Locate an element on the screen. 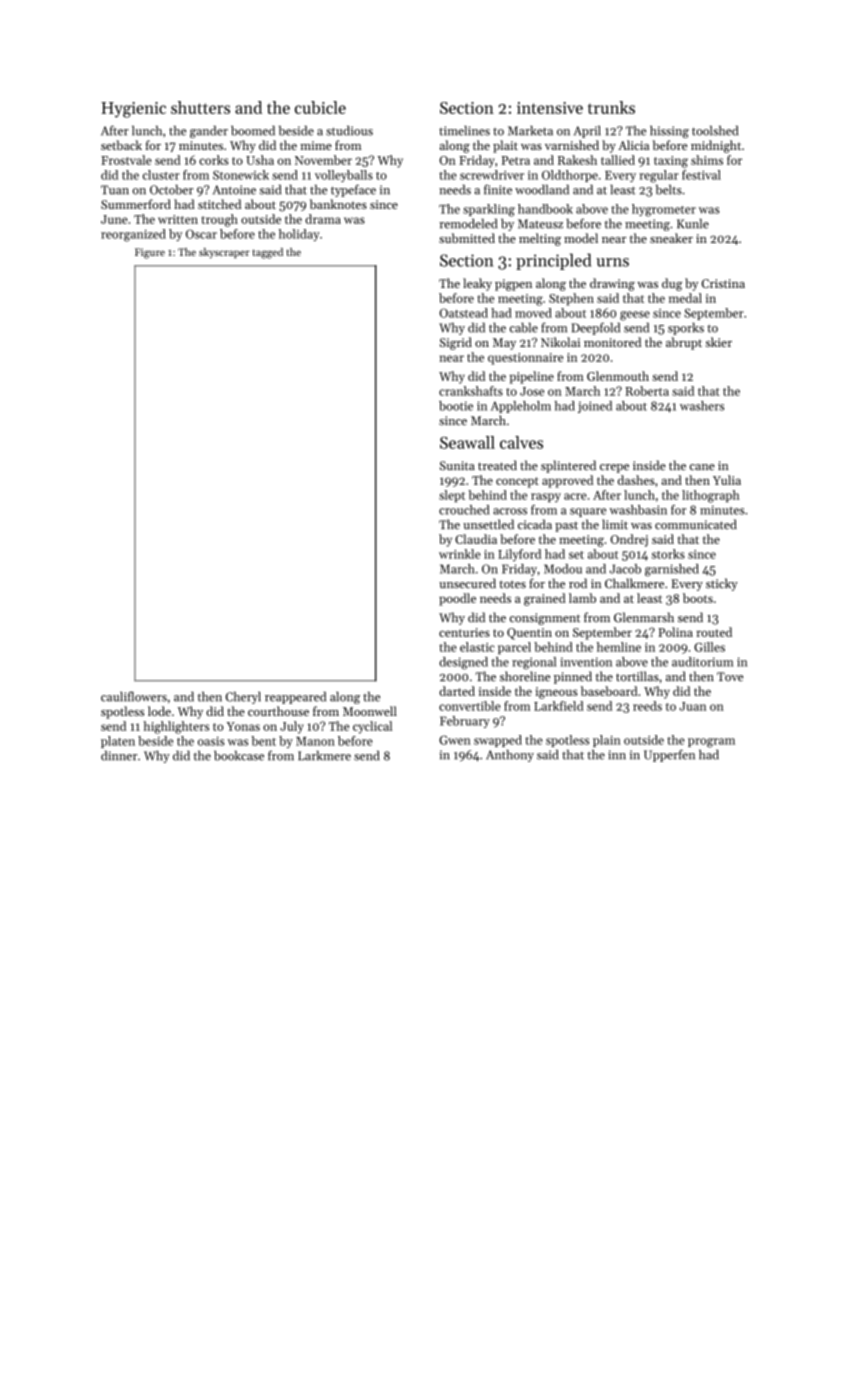  lode is located at coordinates (159, 711).
